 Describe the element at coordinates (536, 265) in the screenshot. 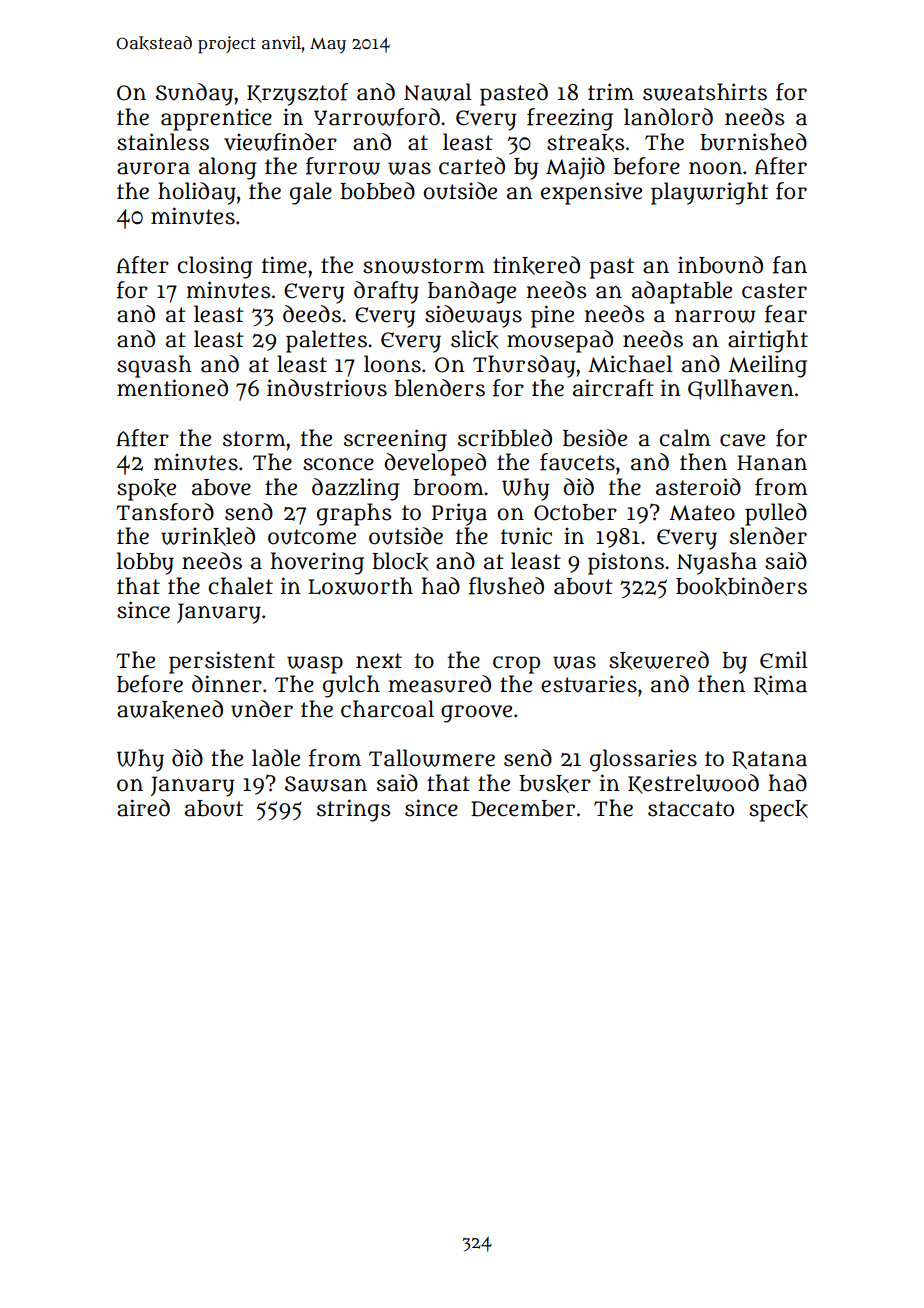

I see `tinkered` at that location.
